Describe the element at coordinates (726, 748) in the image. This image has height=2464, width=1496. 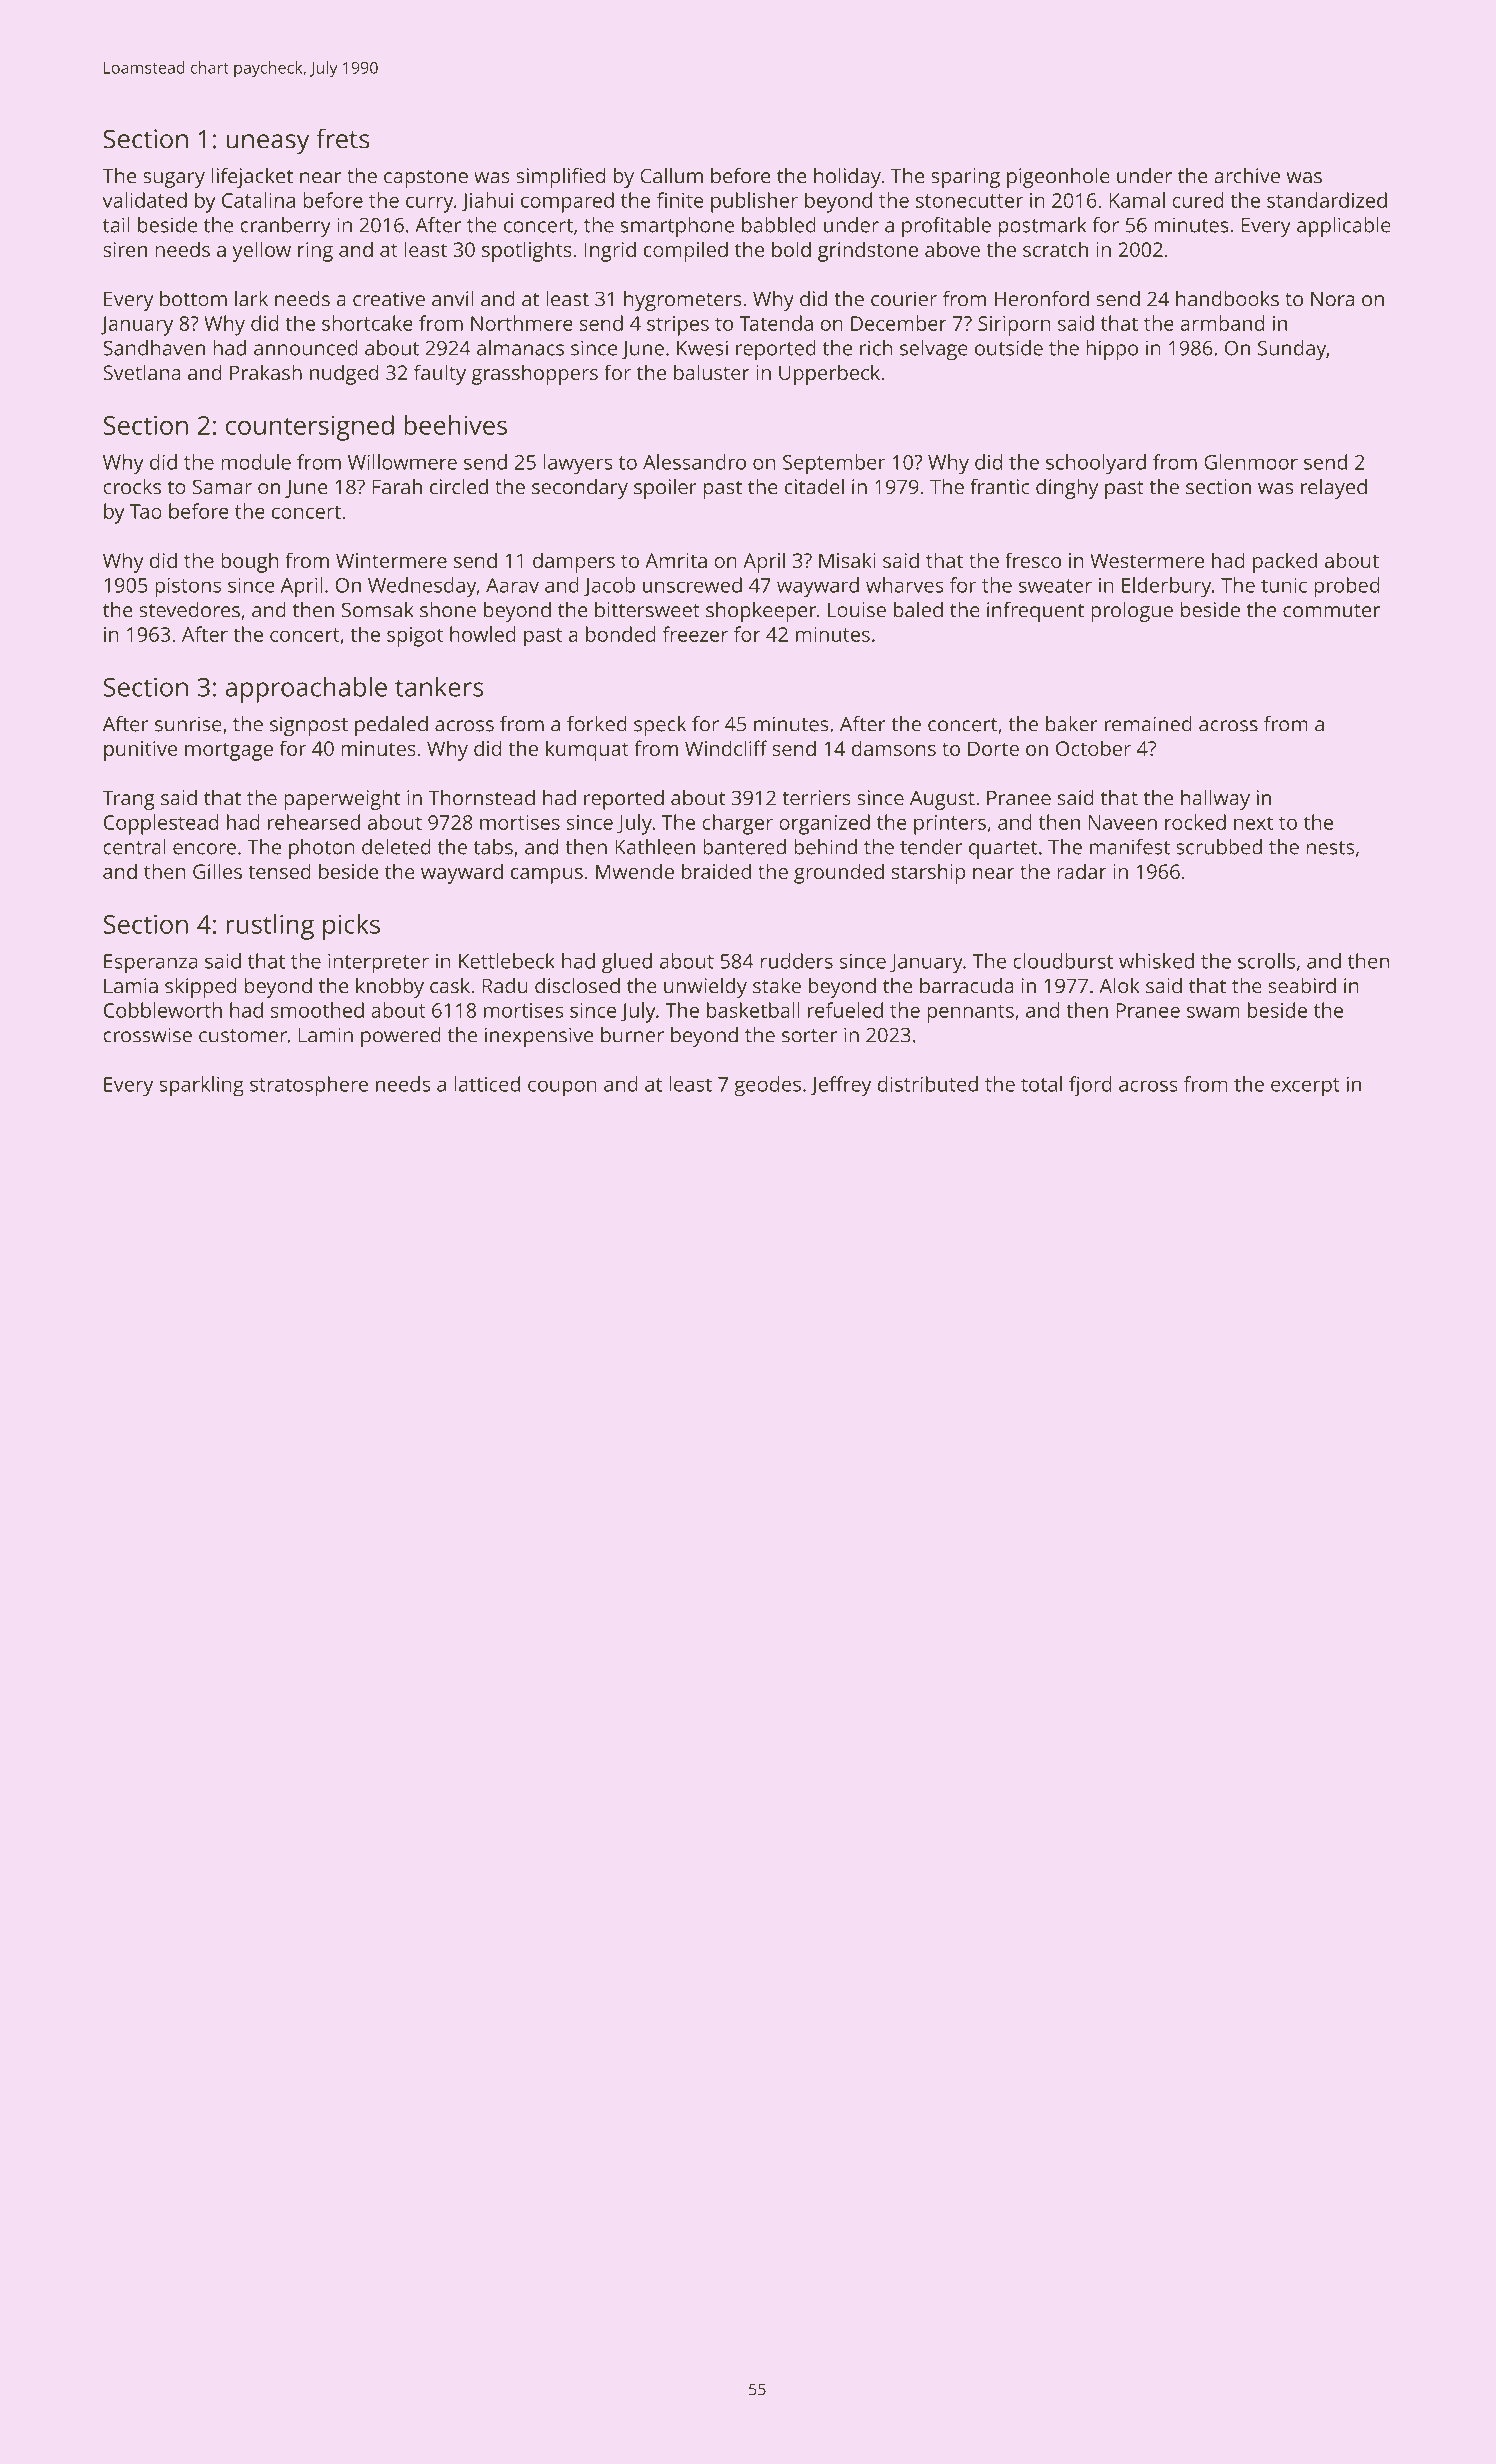
I see `Windcliff` at that location.
